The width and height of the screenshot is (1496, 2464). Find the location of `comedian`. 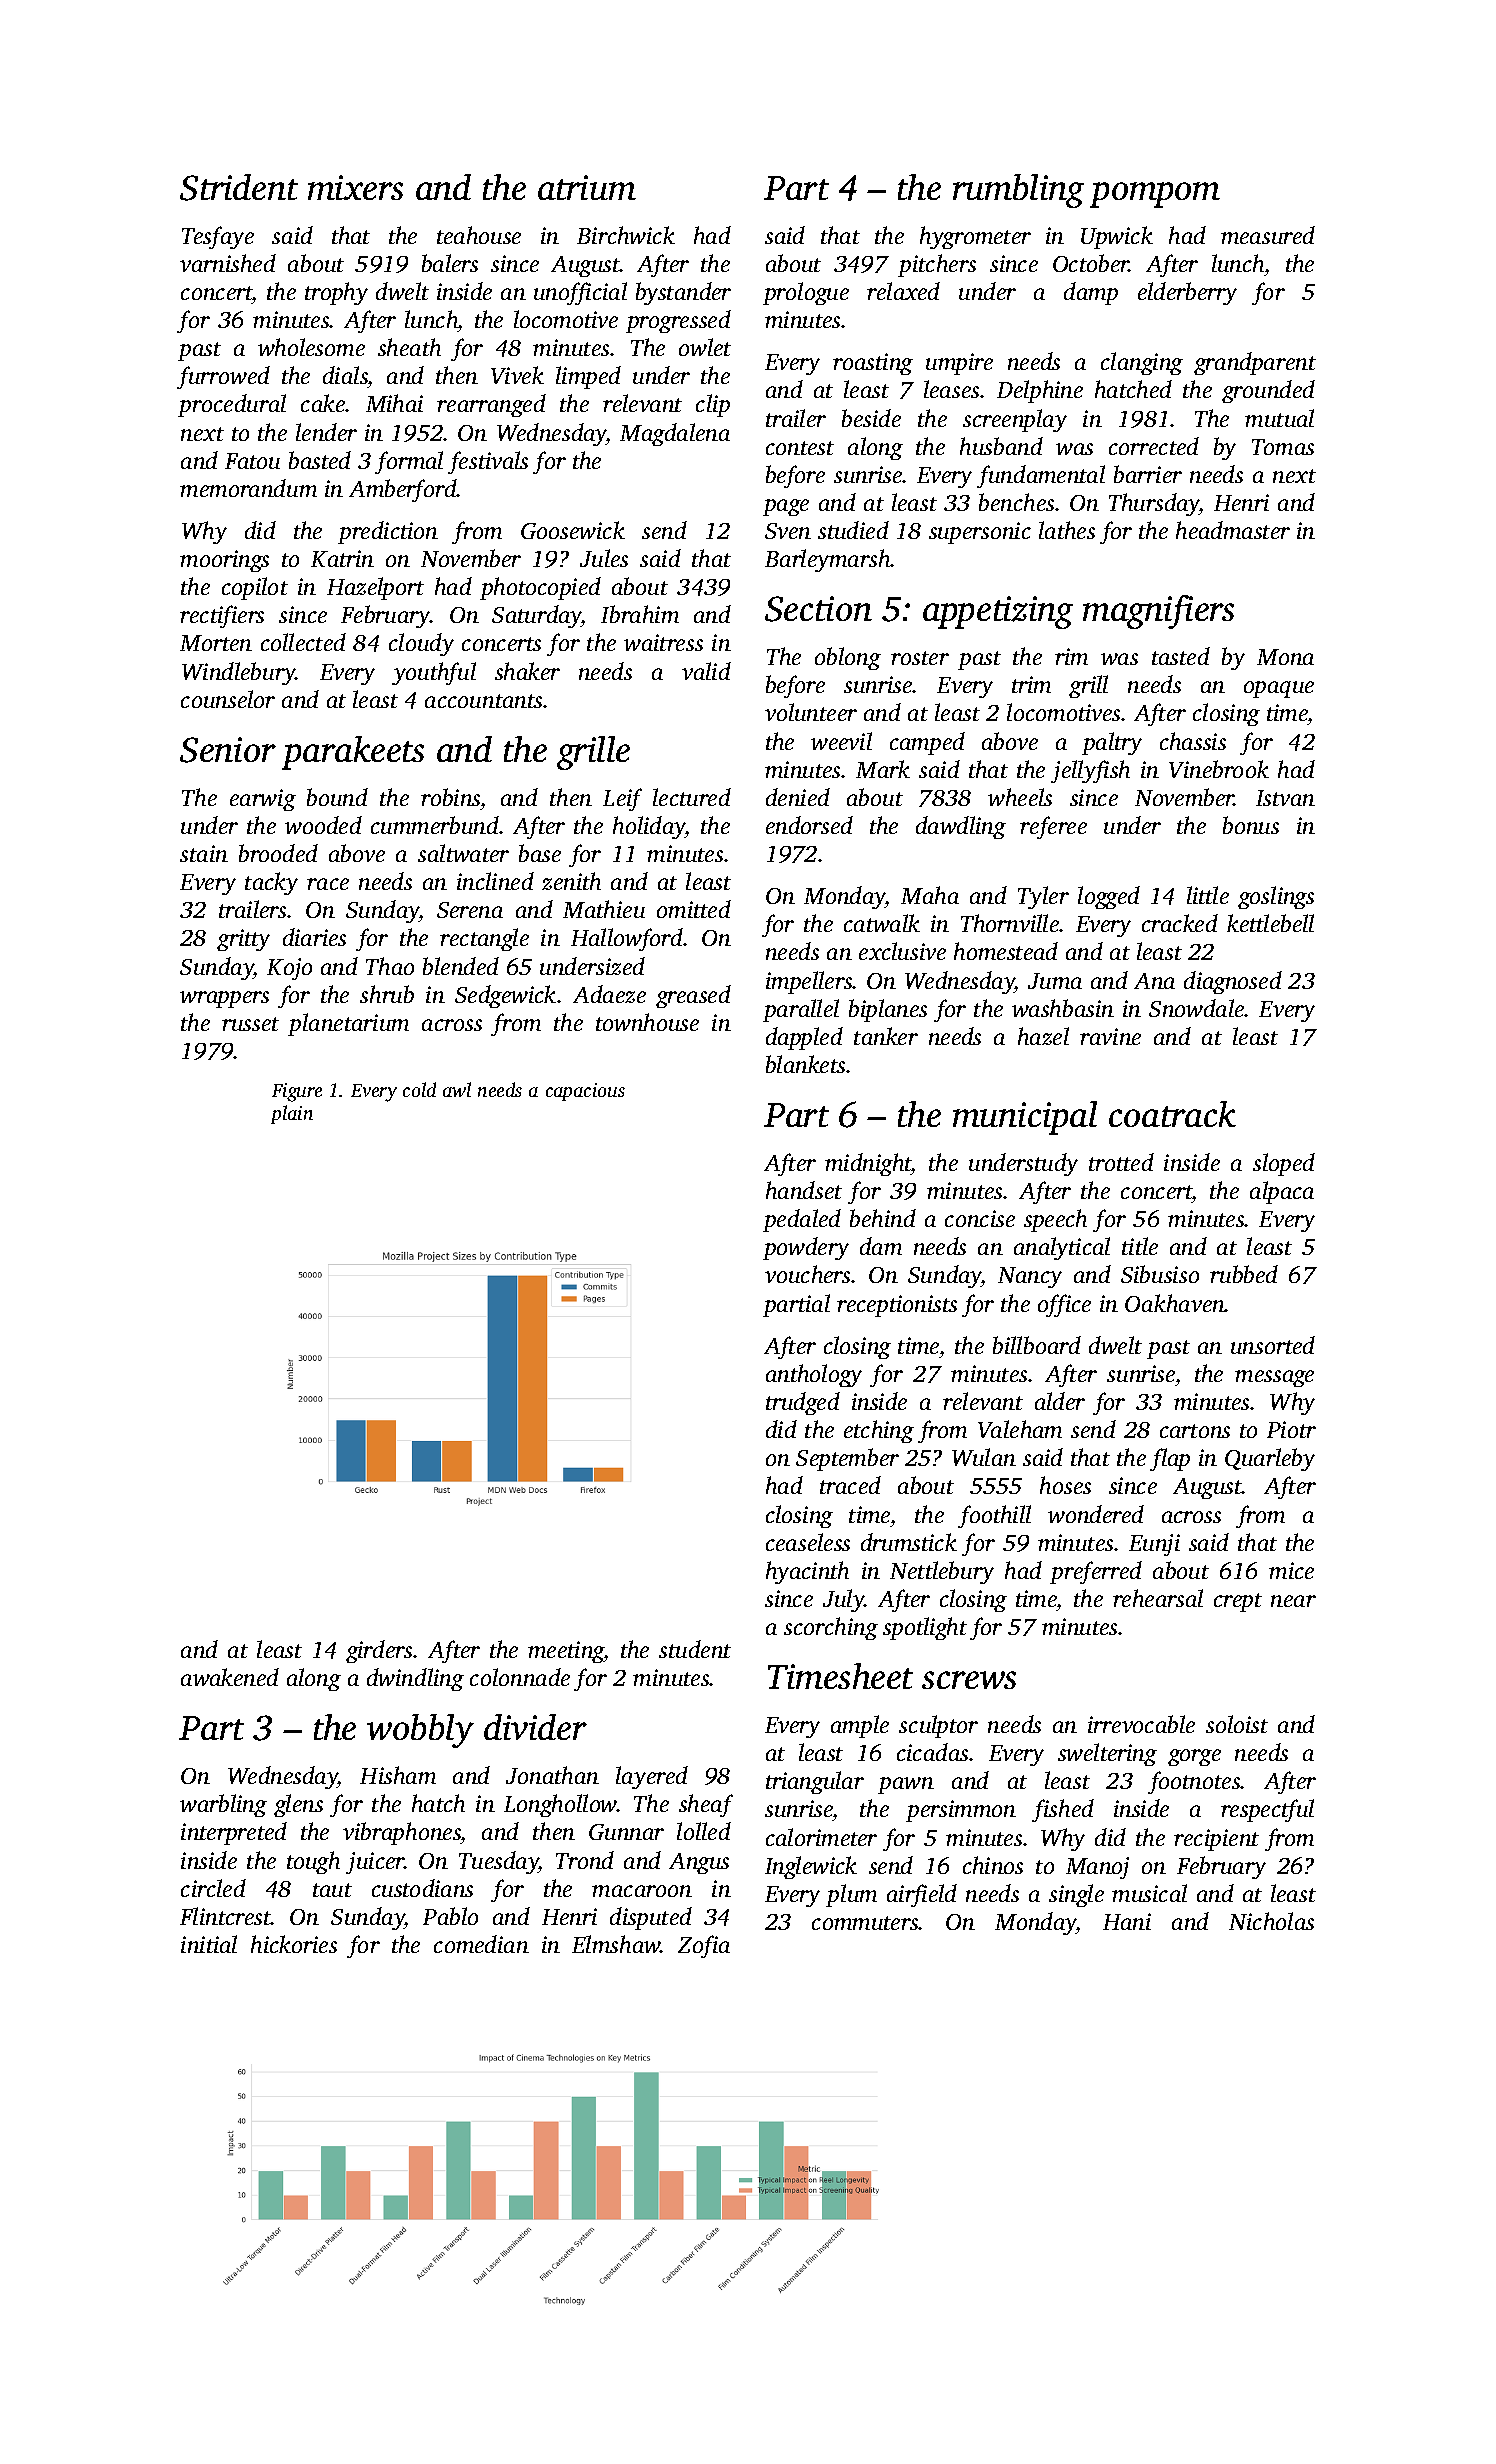

comedian is located at coordinates (481, 1944).
